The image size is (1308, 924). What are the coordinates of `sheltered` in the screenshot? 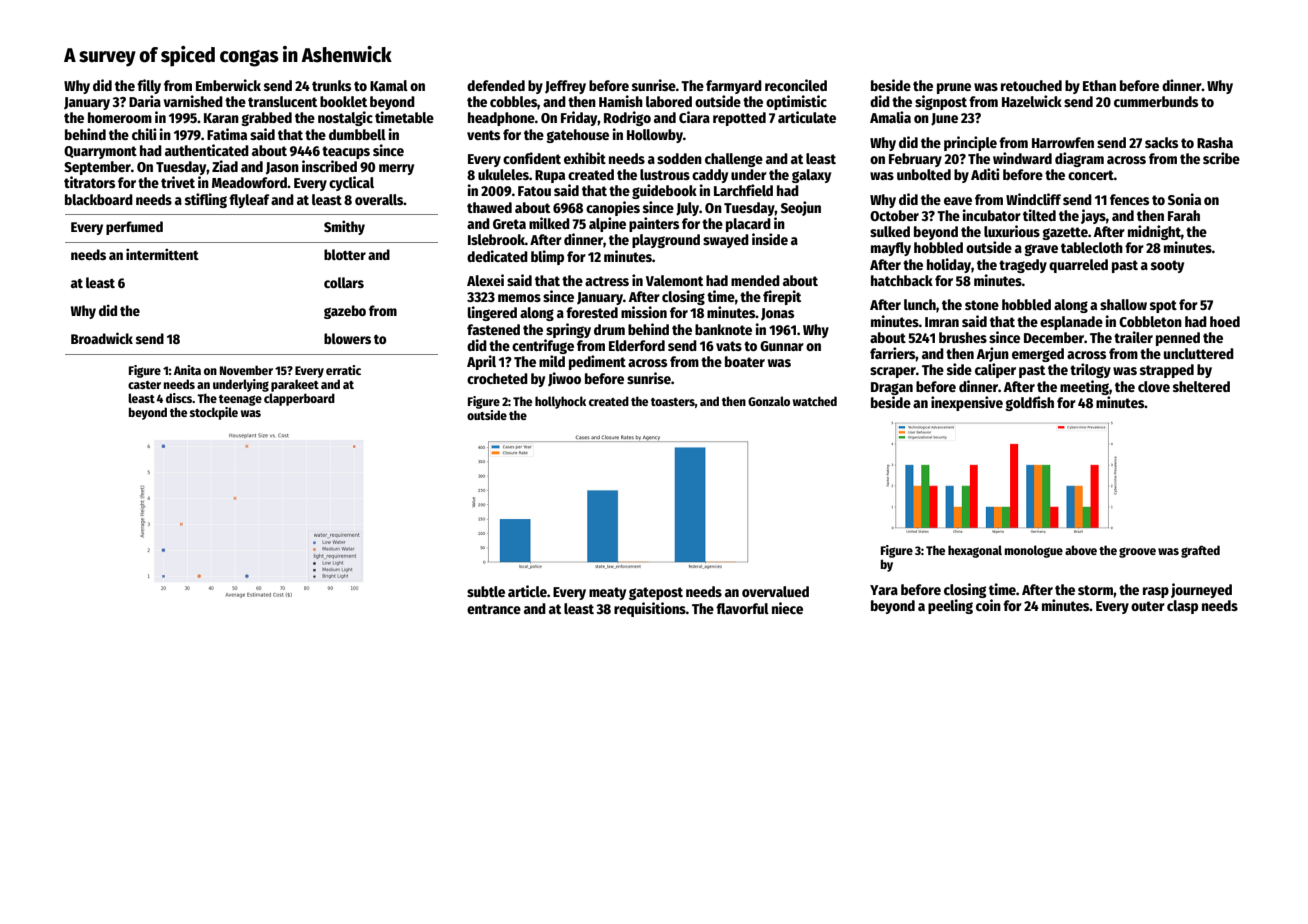 It's located at (1201, 386).
